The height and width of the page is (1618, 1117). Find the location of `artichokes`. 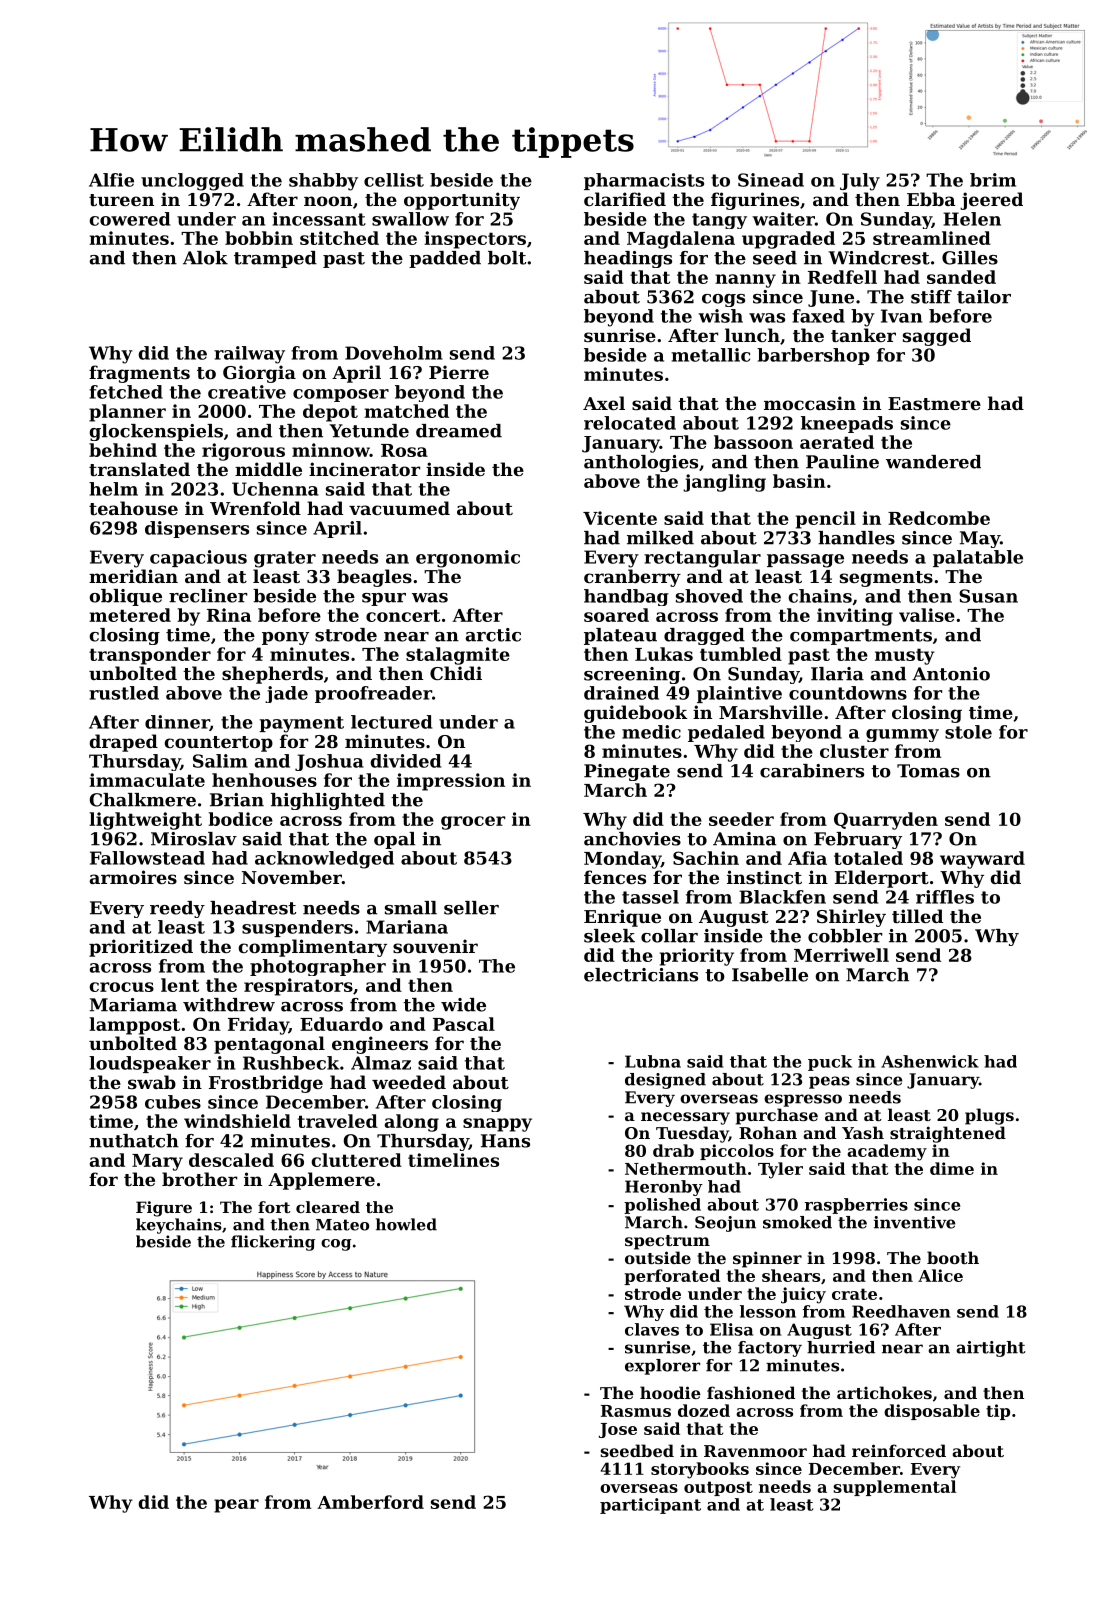

artichokes is located at coordinates (884, 1392).
